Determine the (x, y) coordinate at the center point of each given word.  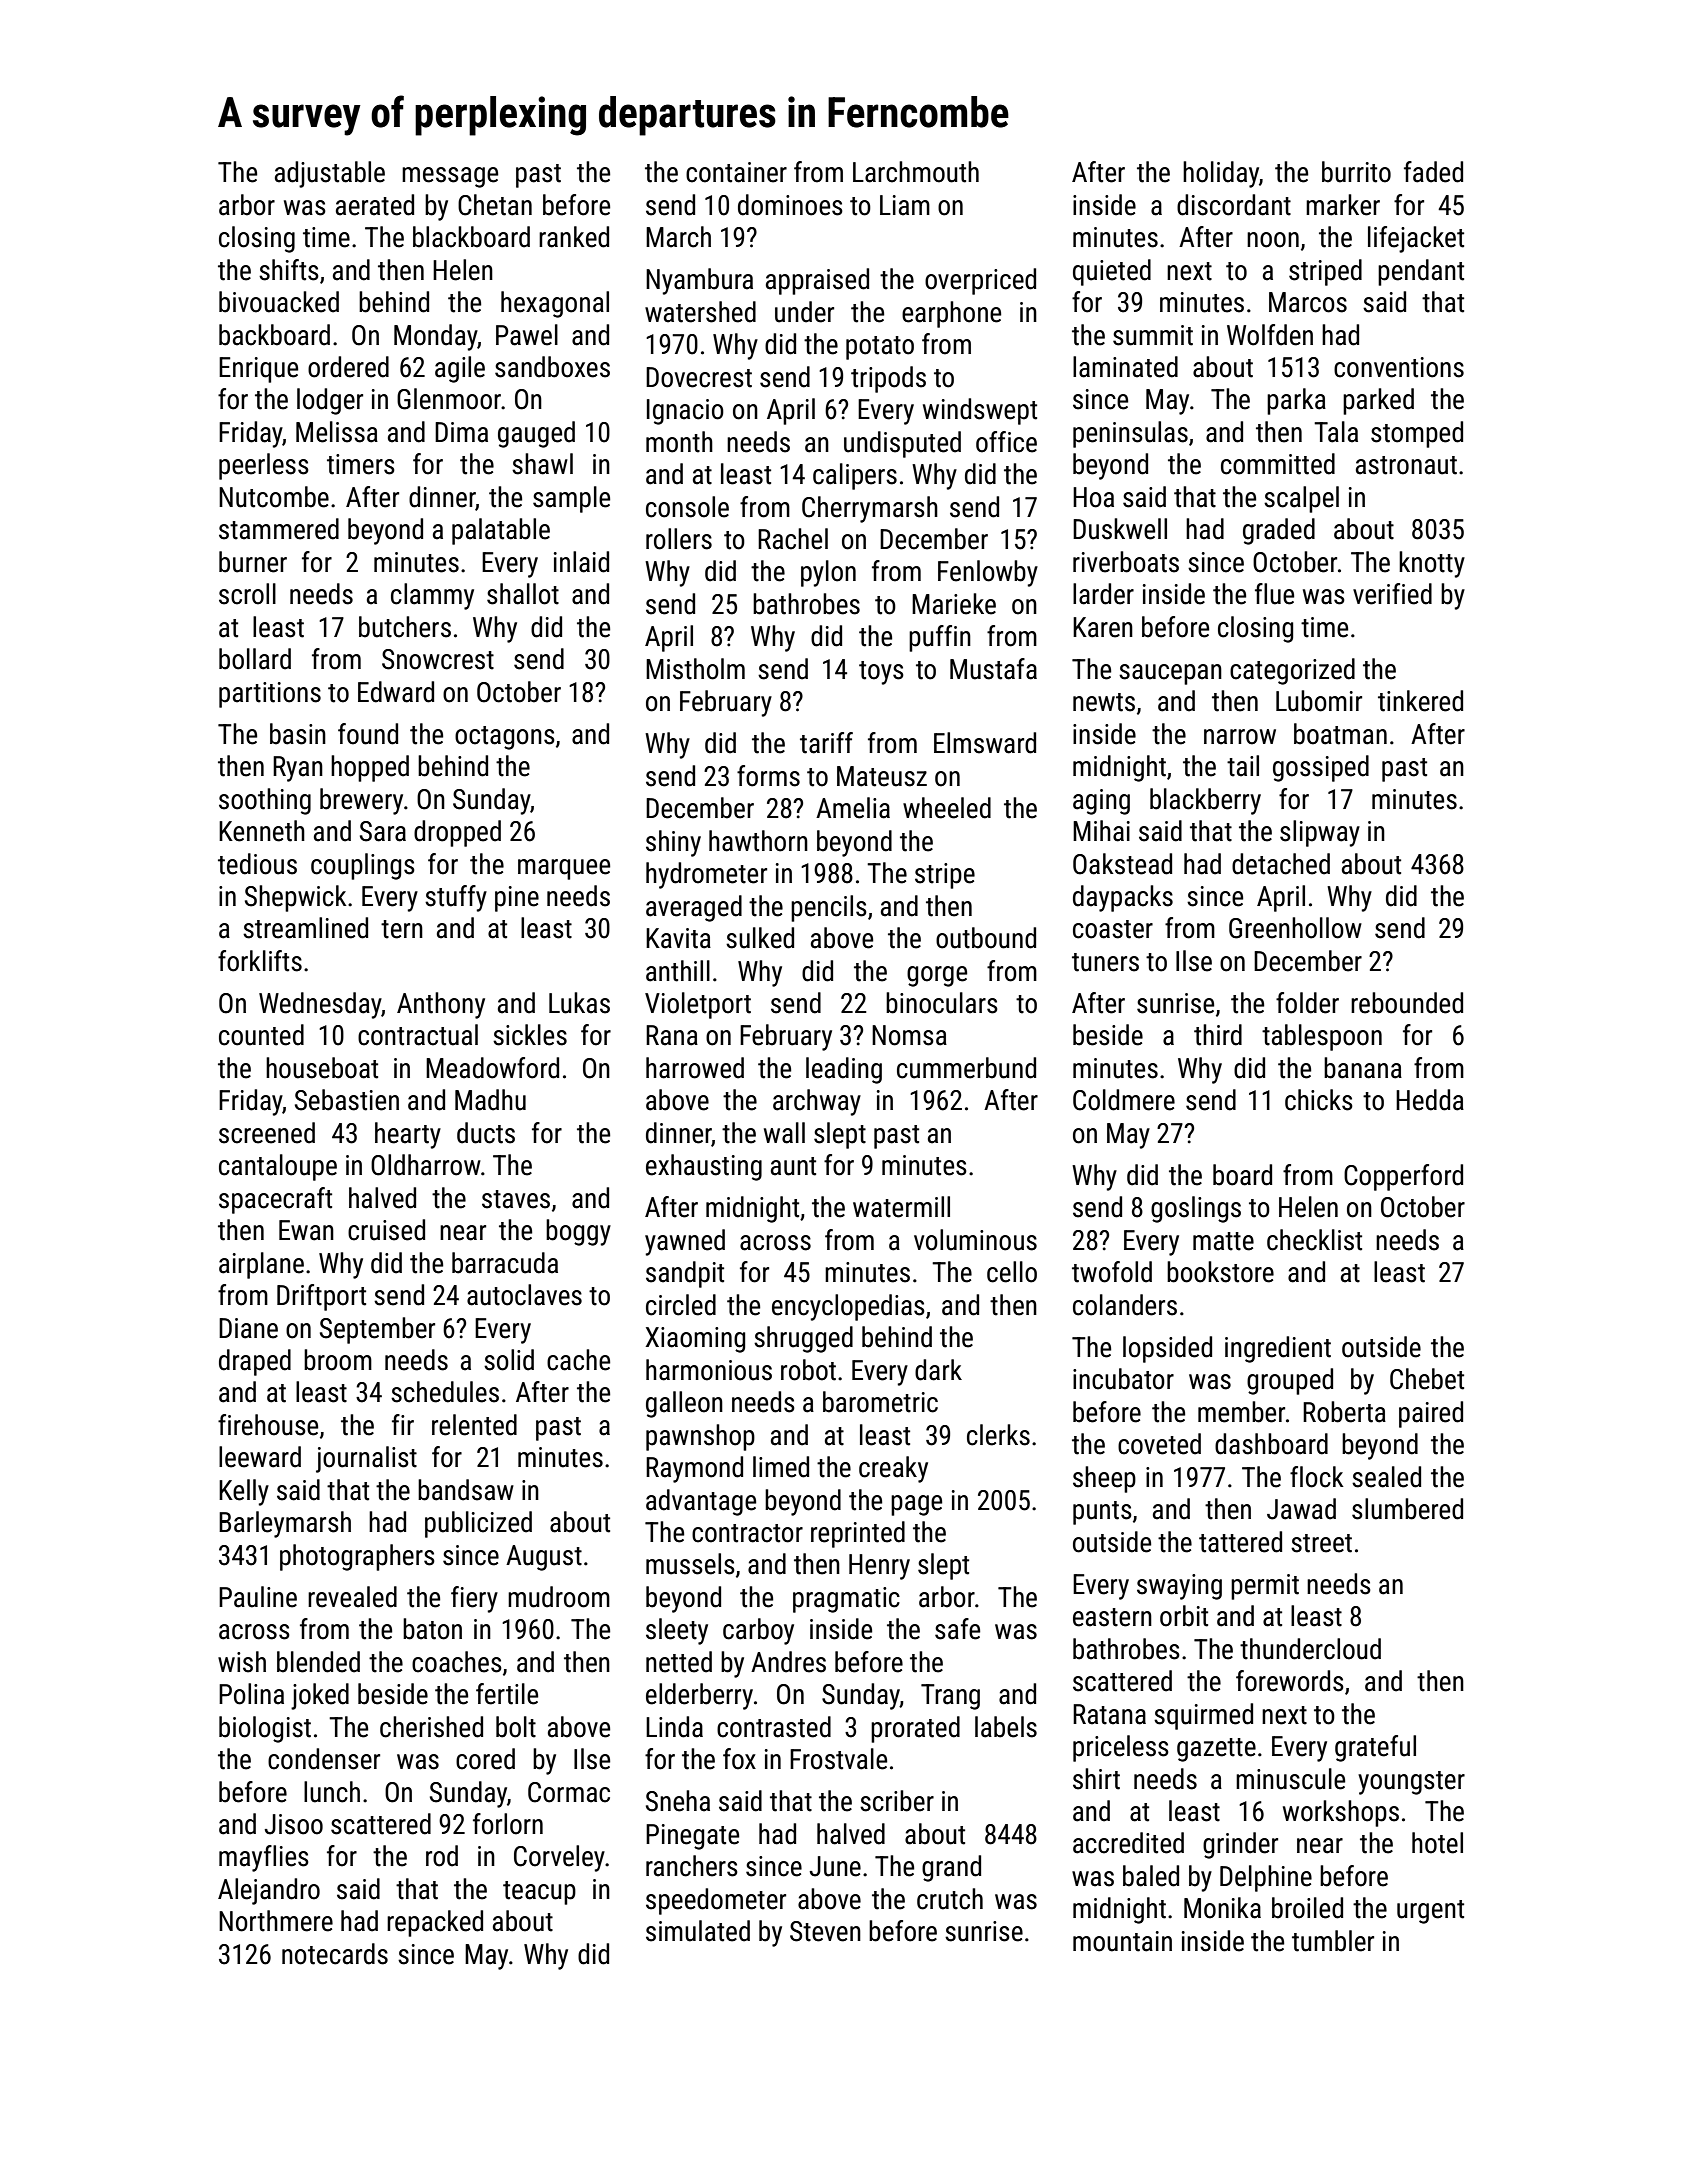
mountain (1122, 1941)
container (736, 172)
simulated (698, 1931)
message (450, 177)
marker (1343, 205)
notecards (335, 1954)
